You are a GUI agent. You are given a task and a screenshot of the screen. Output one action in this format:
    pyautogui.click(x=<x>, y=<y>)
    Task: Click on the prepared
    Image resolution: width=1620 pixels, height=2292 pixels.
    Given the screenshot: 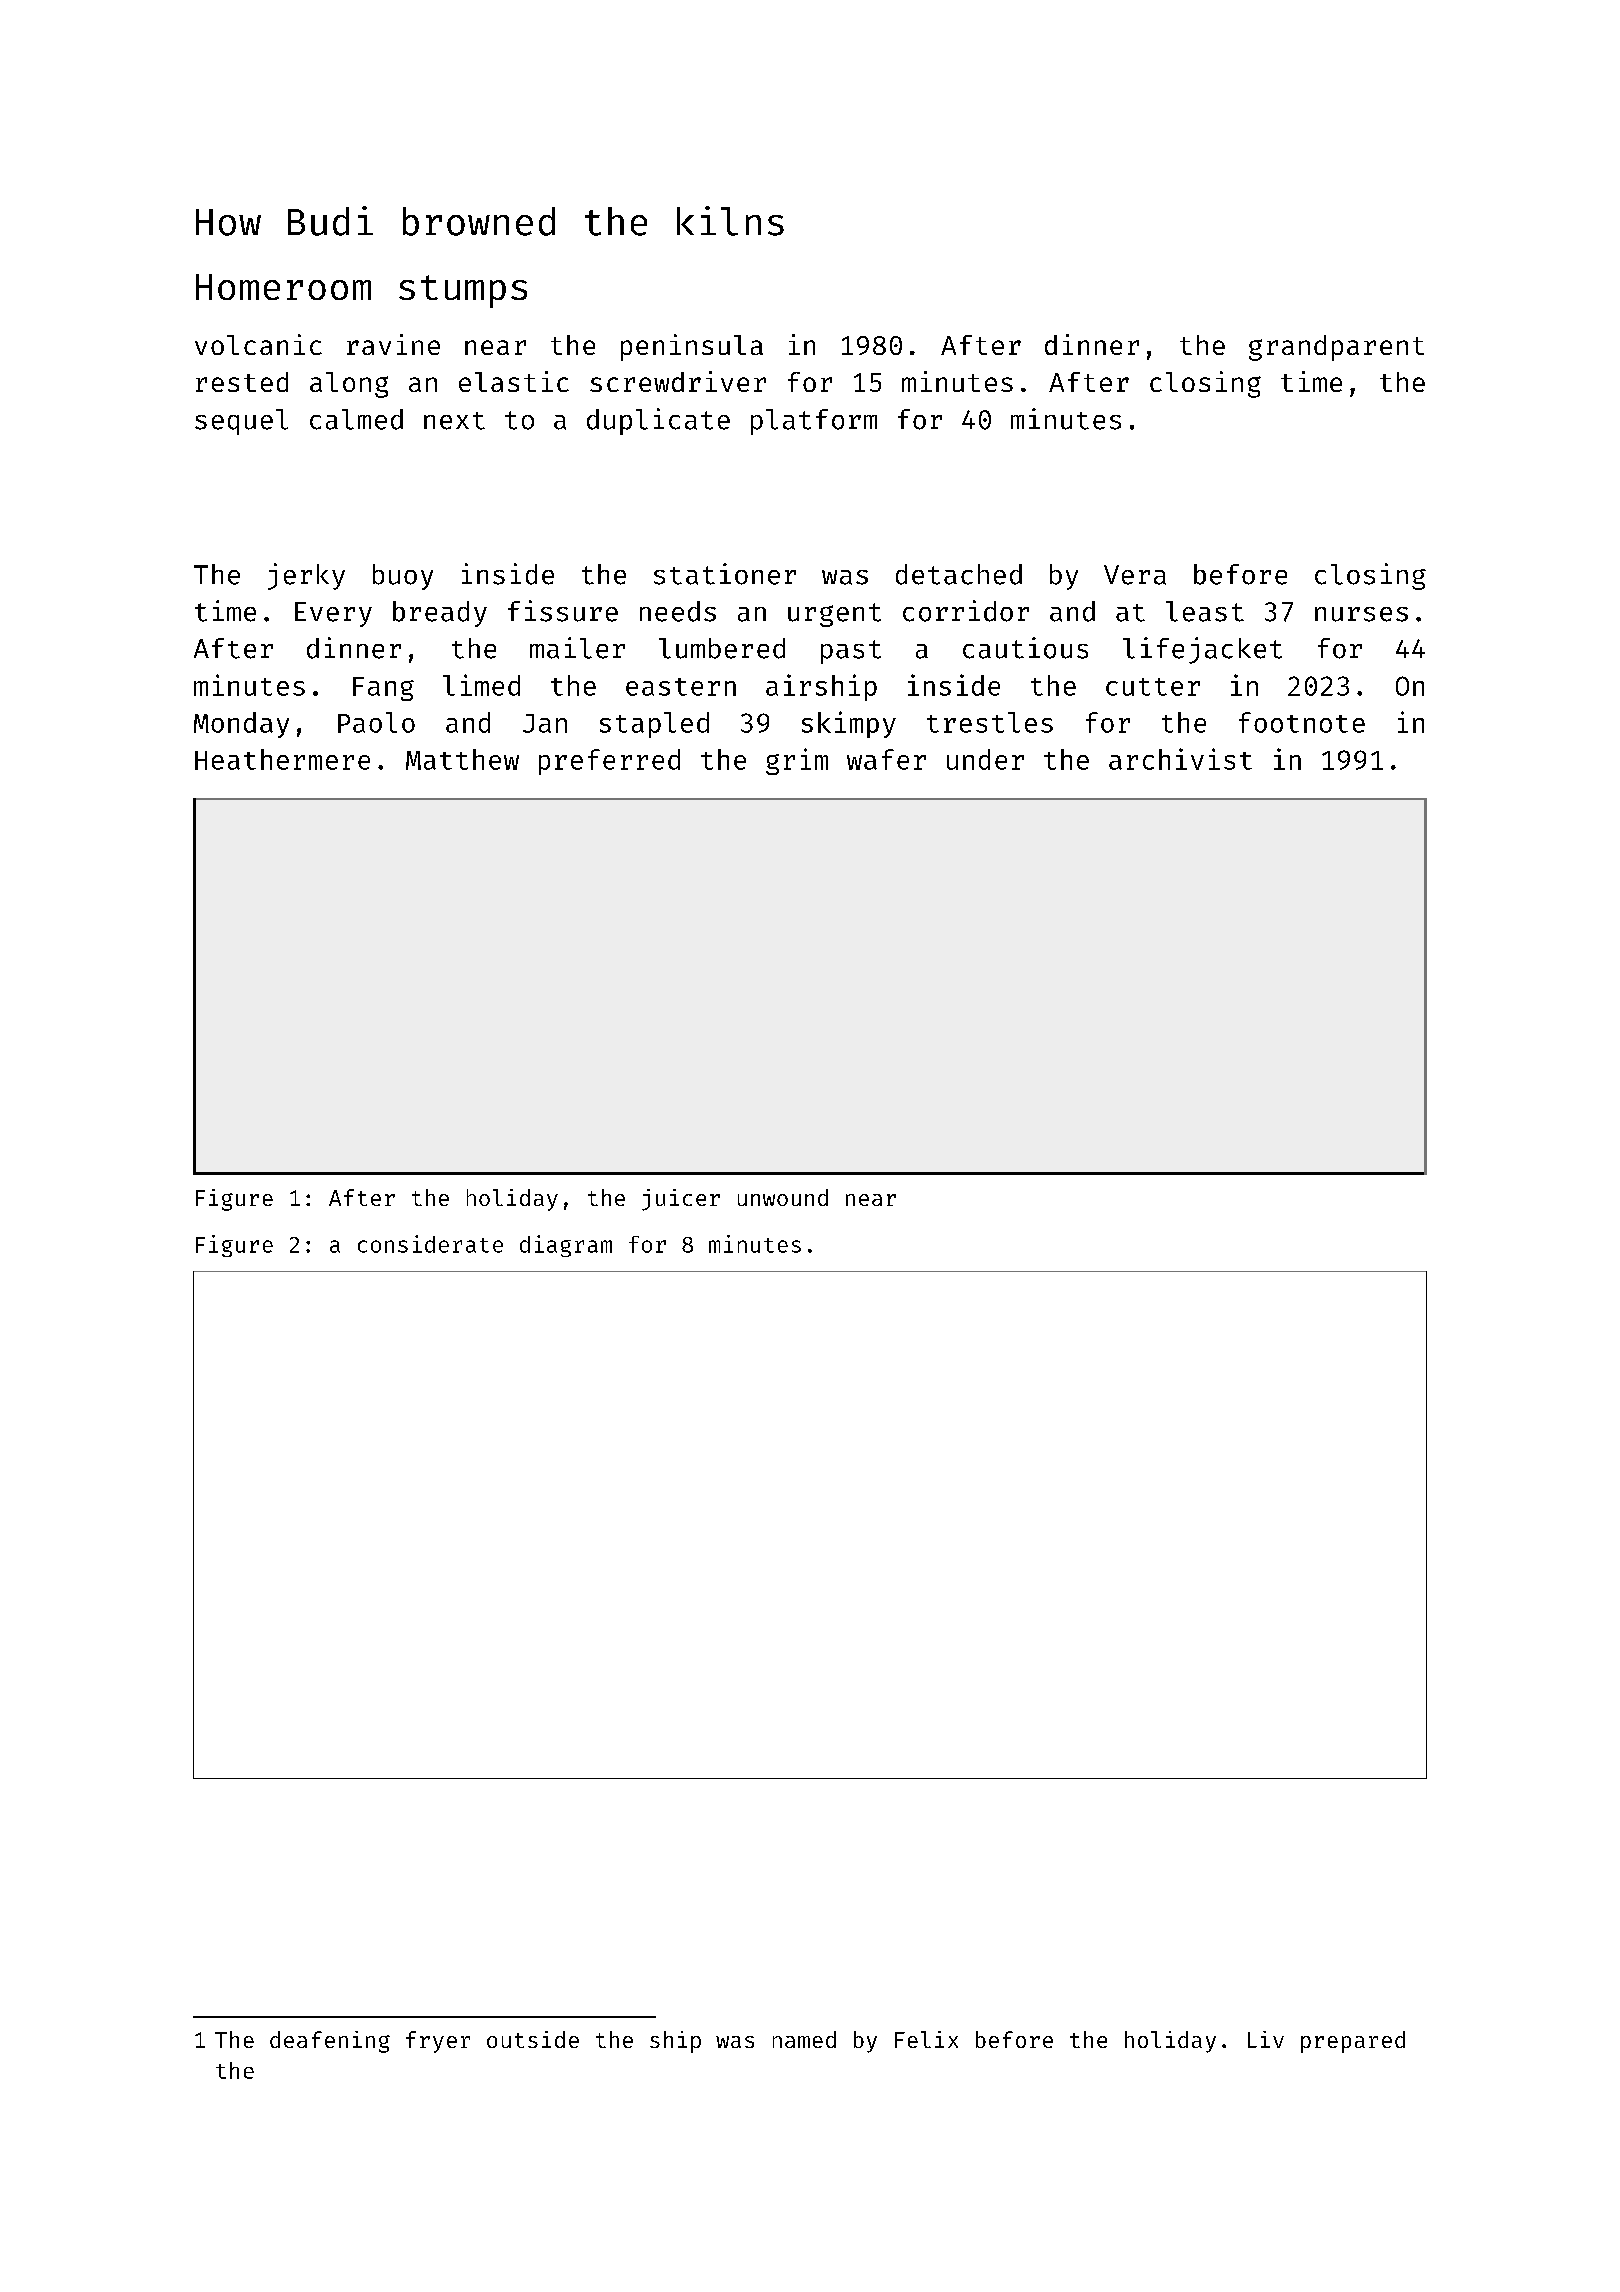 What is the action you would take?
    pyautogui.click(x=1353, y=2042)
